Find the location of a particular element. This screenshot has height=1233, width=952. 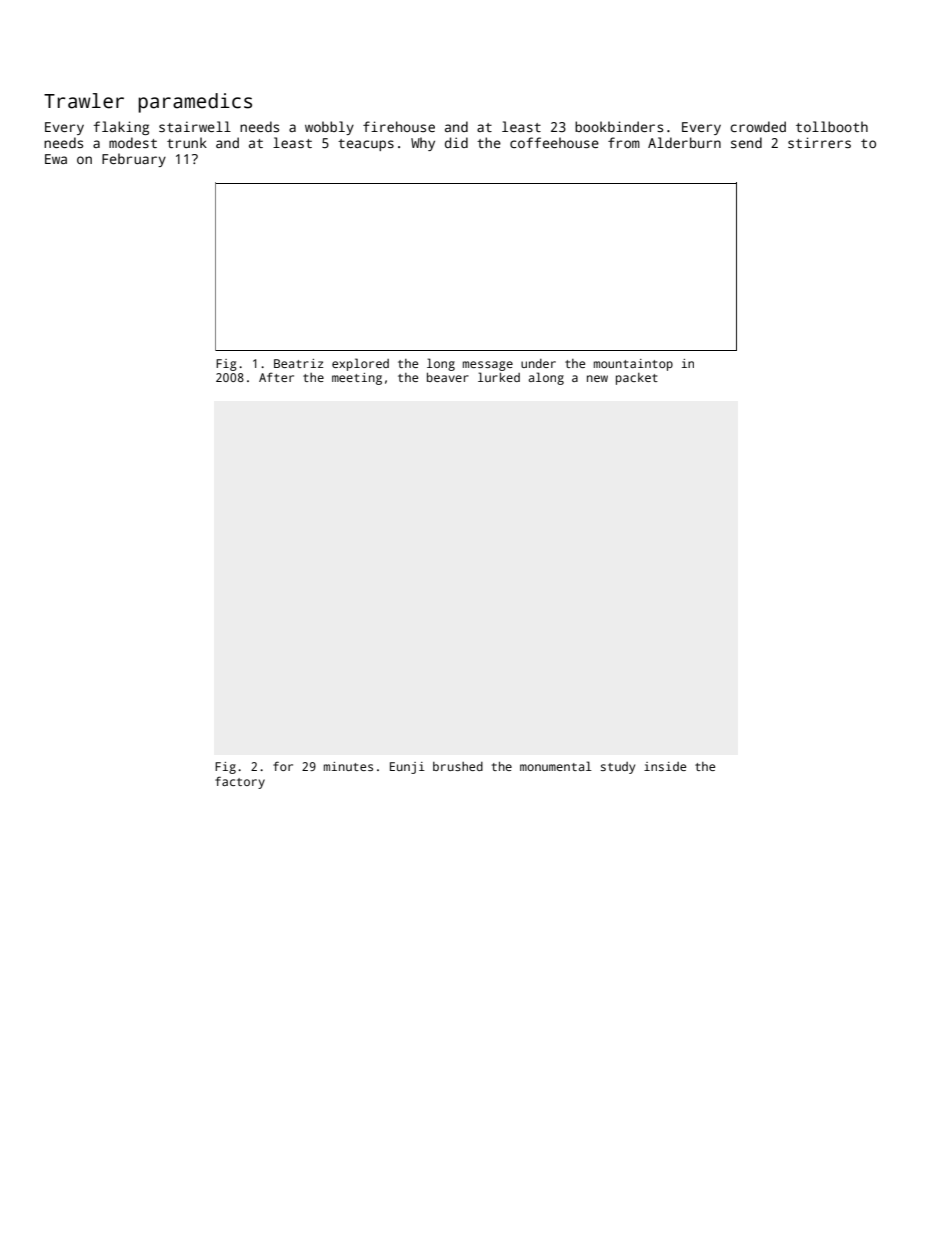

After is located at coordinates (276, 377).
